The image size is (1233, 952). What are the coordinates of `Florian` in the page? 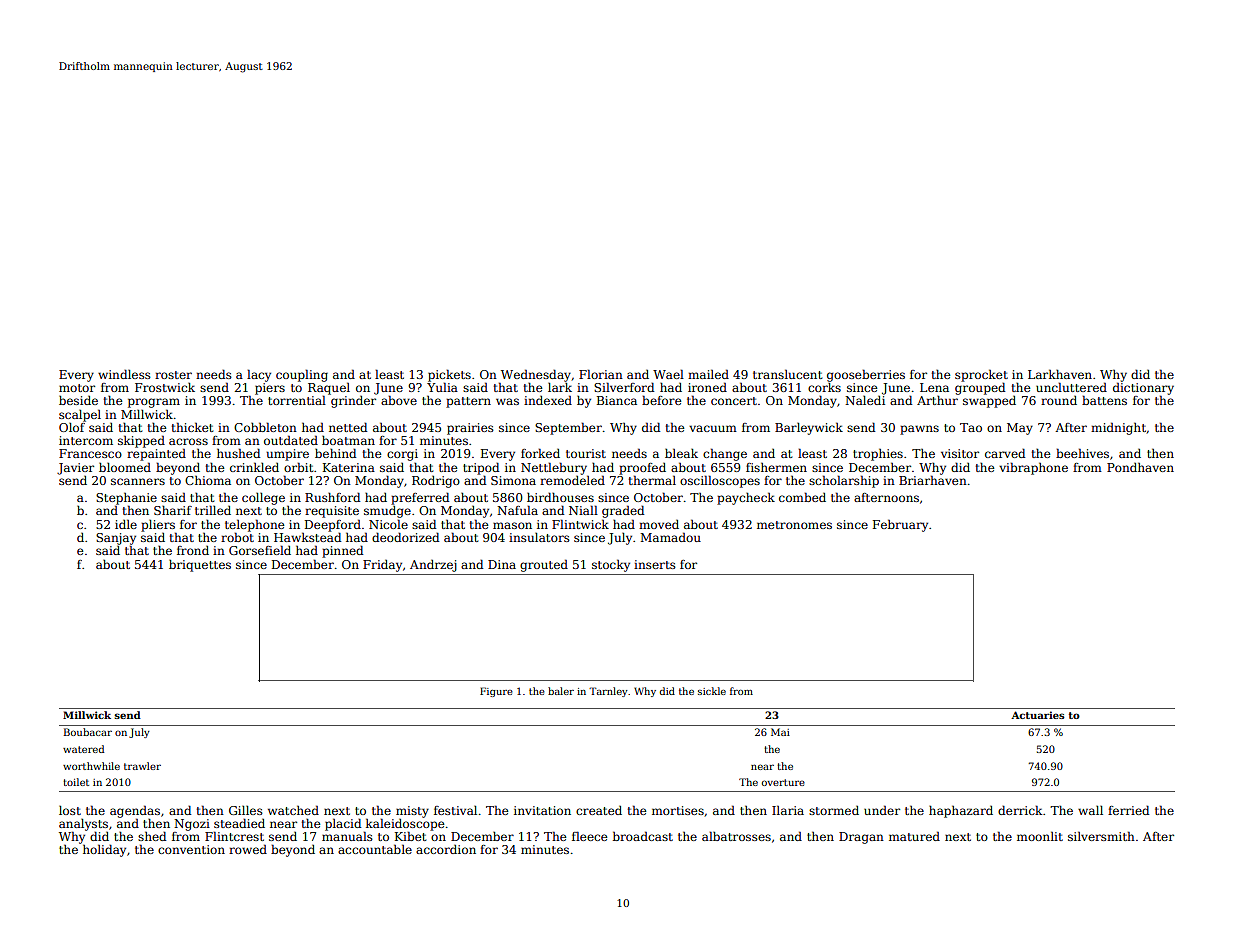 It's located at (601, 374).
